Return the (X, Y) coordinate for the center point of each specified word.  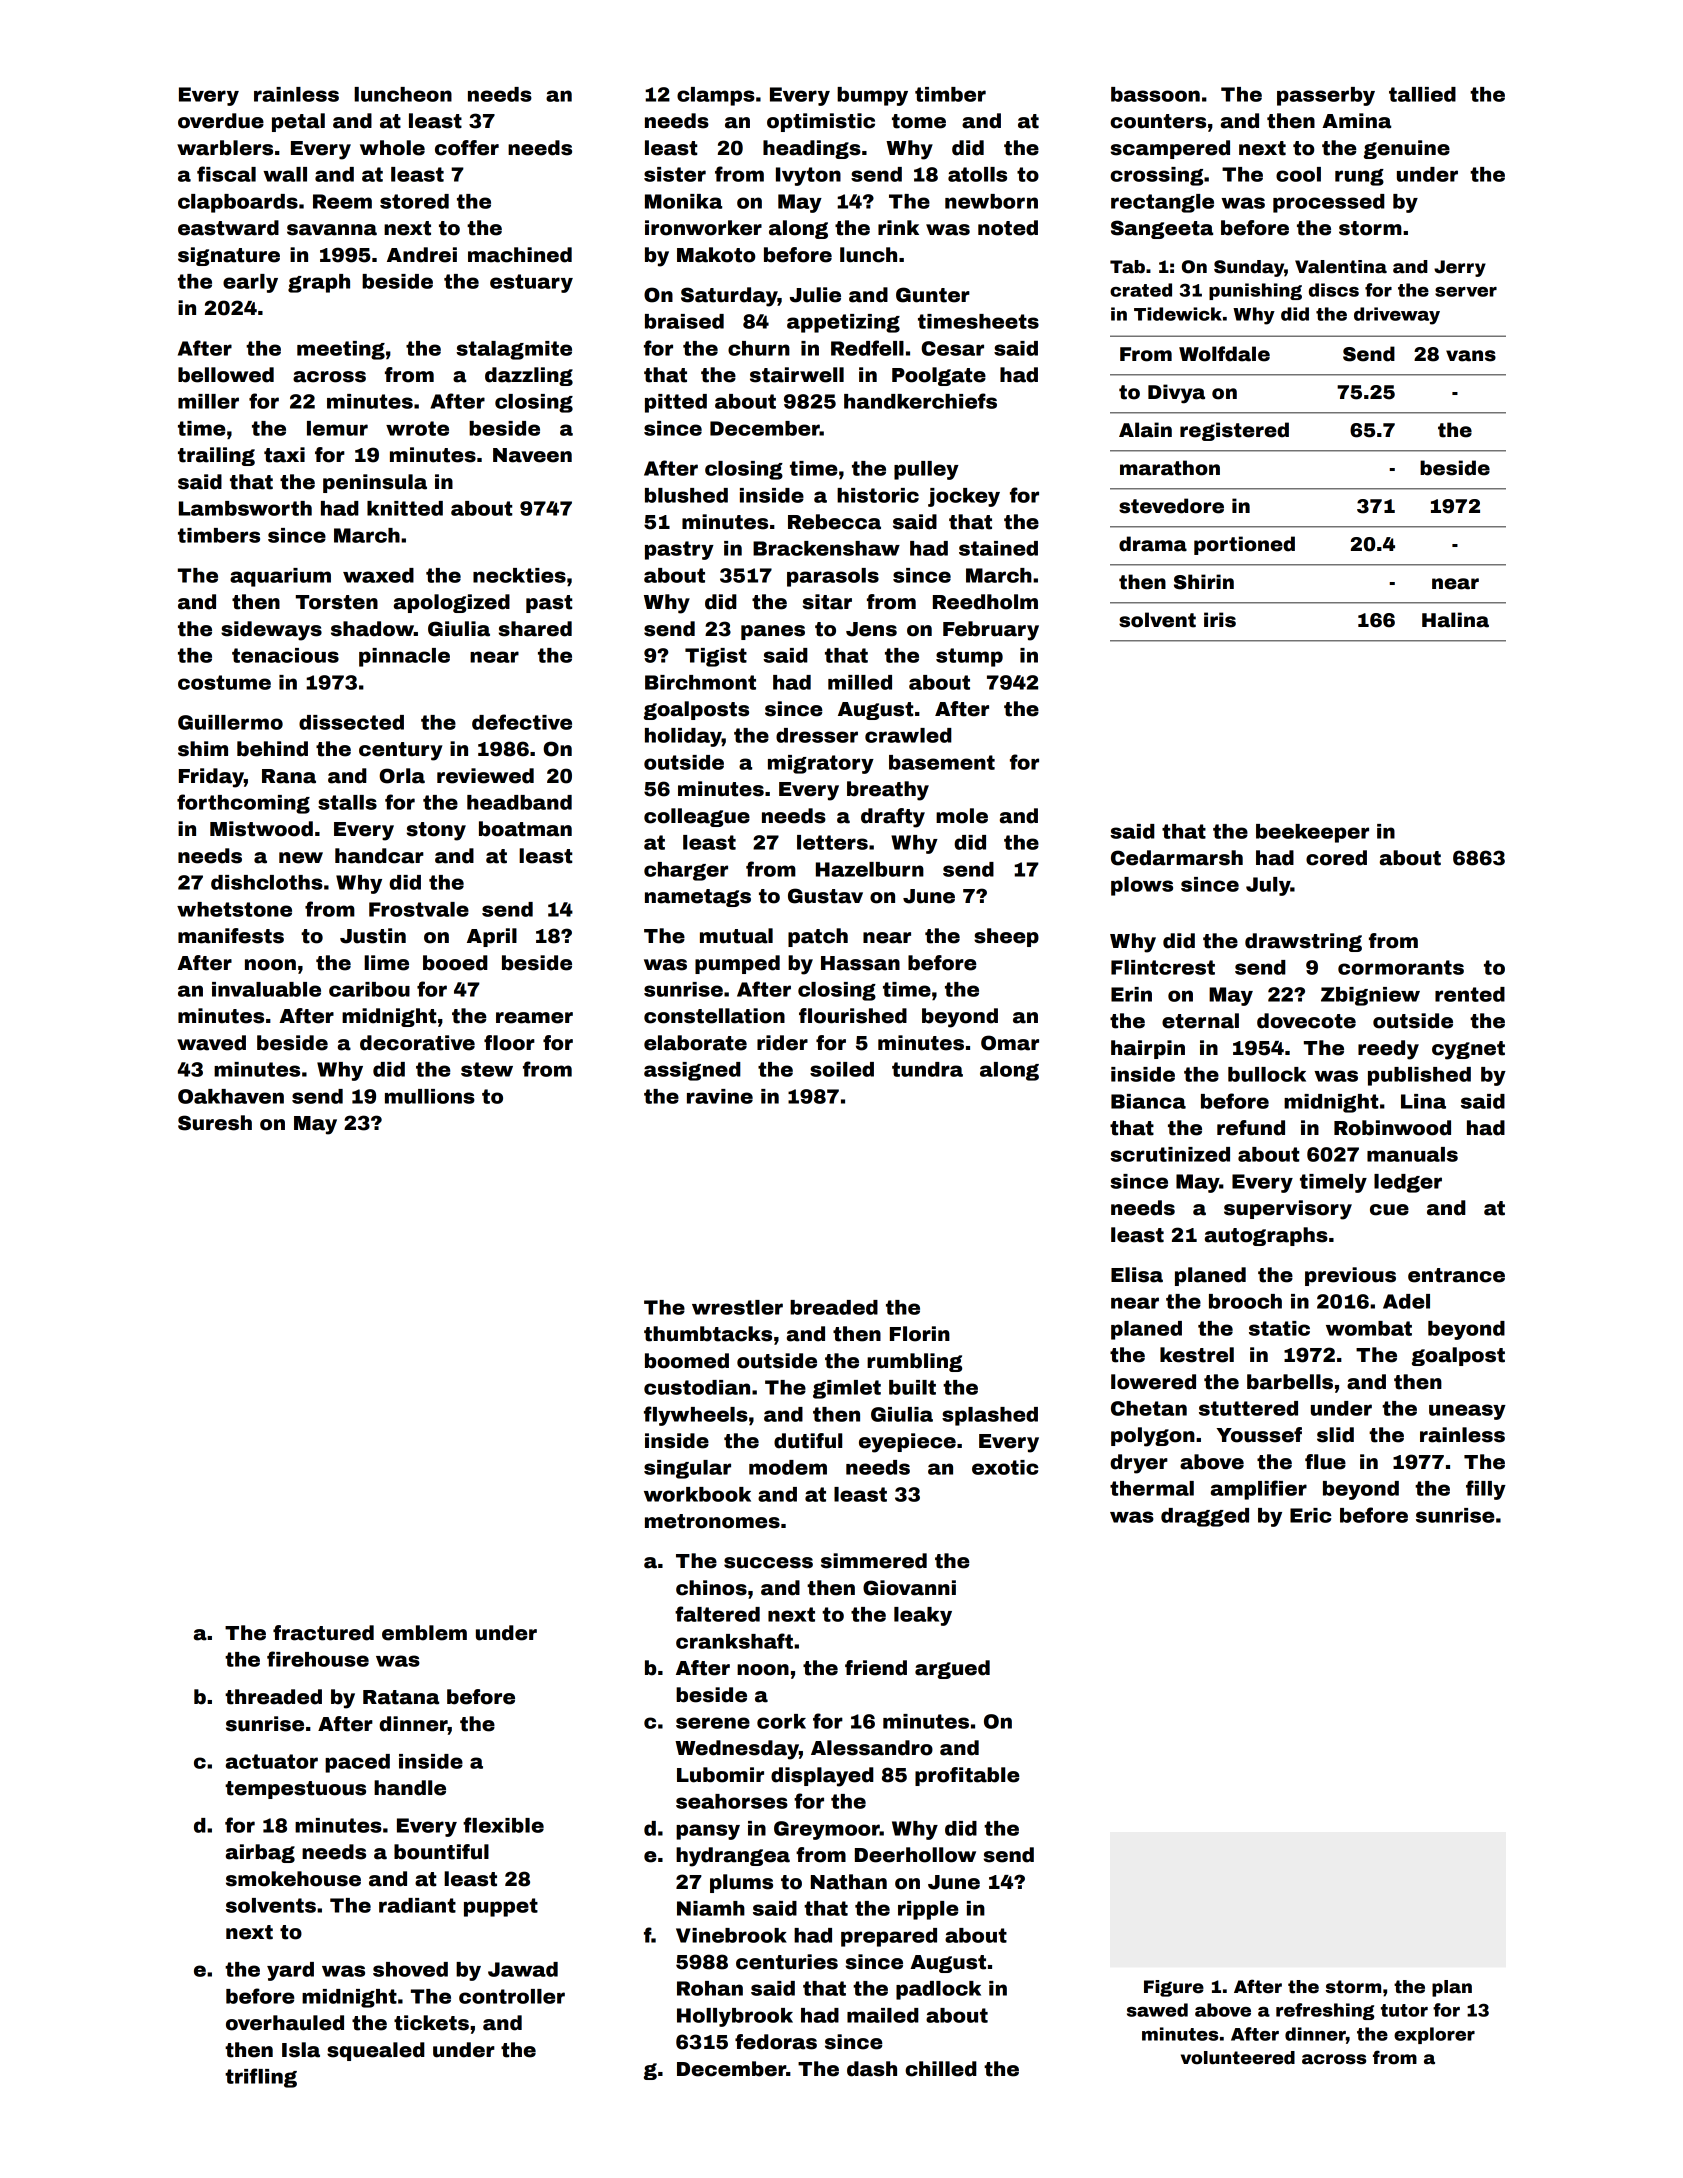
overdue (221, 121)
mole (962, 816)
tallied (1422, 94)
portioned (1244, 545)
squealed (376, 2051)
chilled (941, 2069)
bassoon (1155, 94)
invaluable (266, 989)
